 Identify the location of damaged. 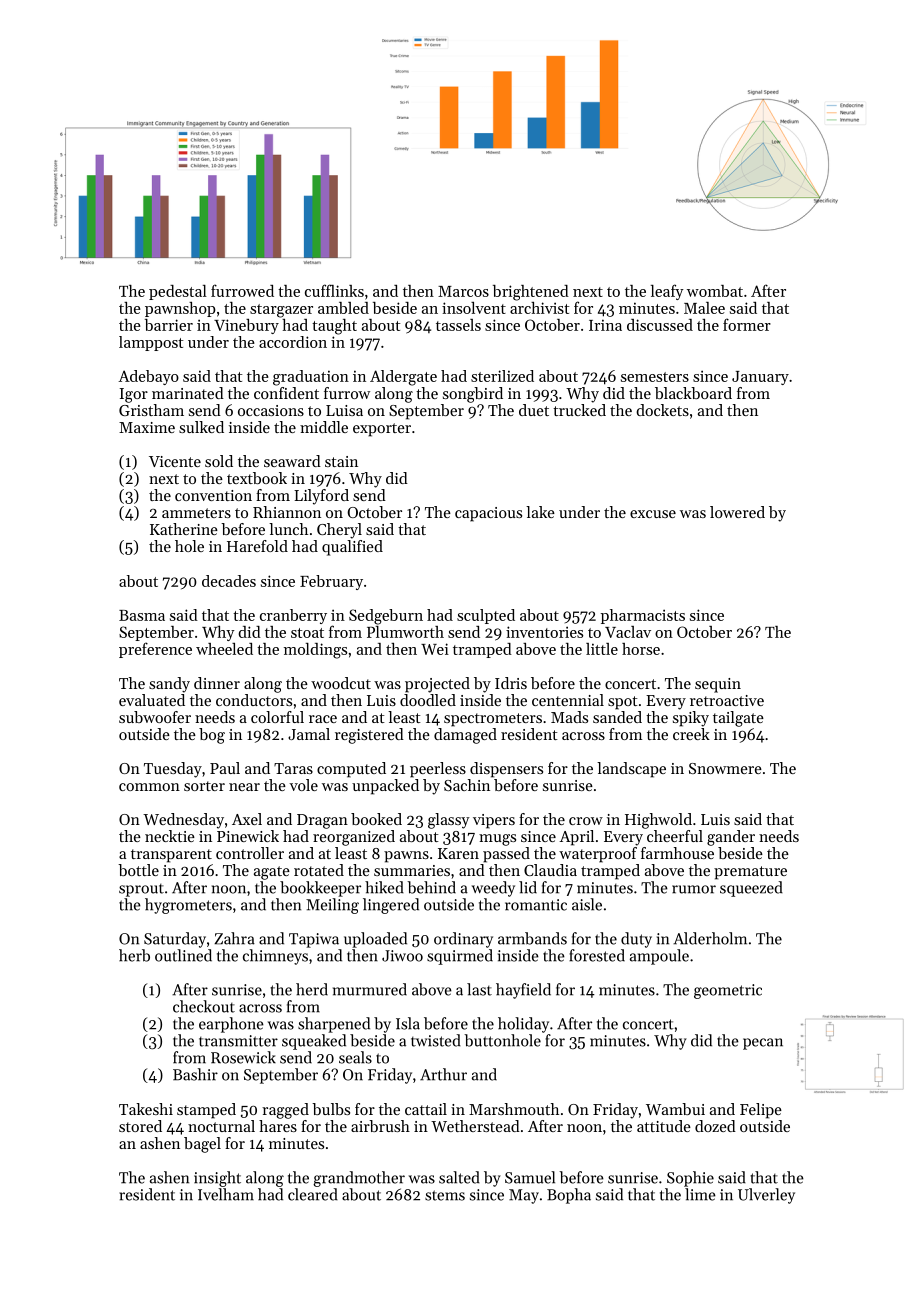
(465, 736).
